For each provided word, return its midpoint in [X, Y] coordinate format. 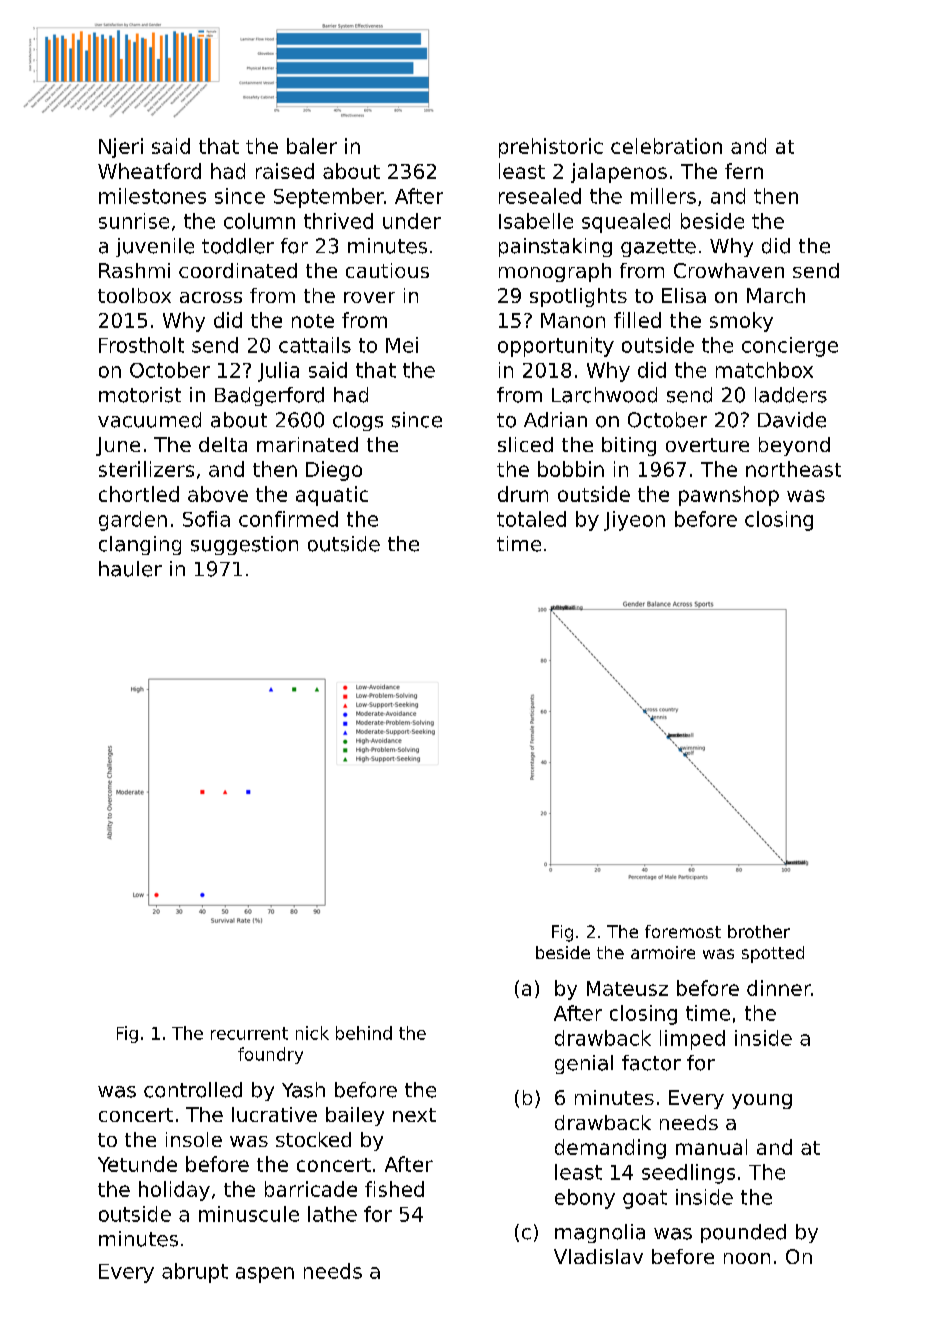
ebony [585, 1199]
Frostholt [141, 345]
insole [194, 1139]
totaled [531, 519]
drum [523, 494]
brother [759, 931]
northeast [793, 469]
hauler [130, 569]
